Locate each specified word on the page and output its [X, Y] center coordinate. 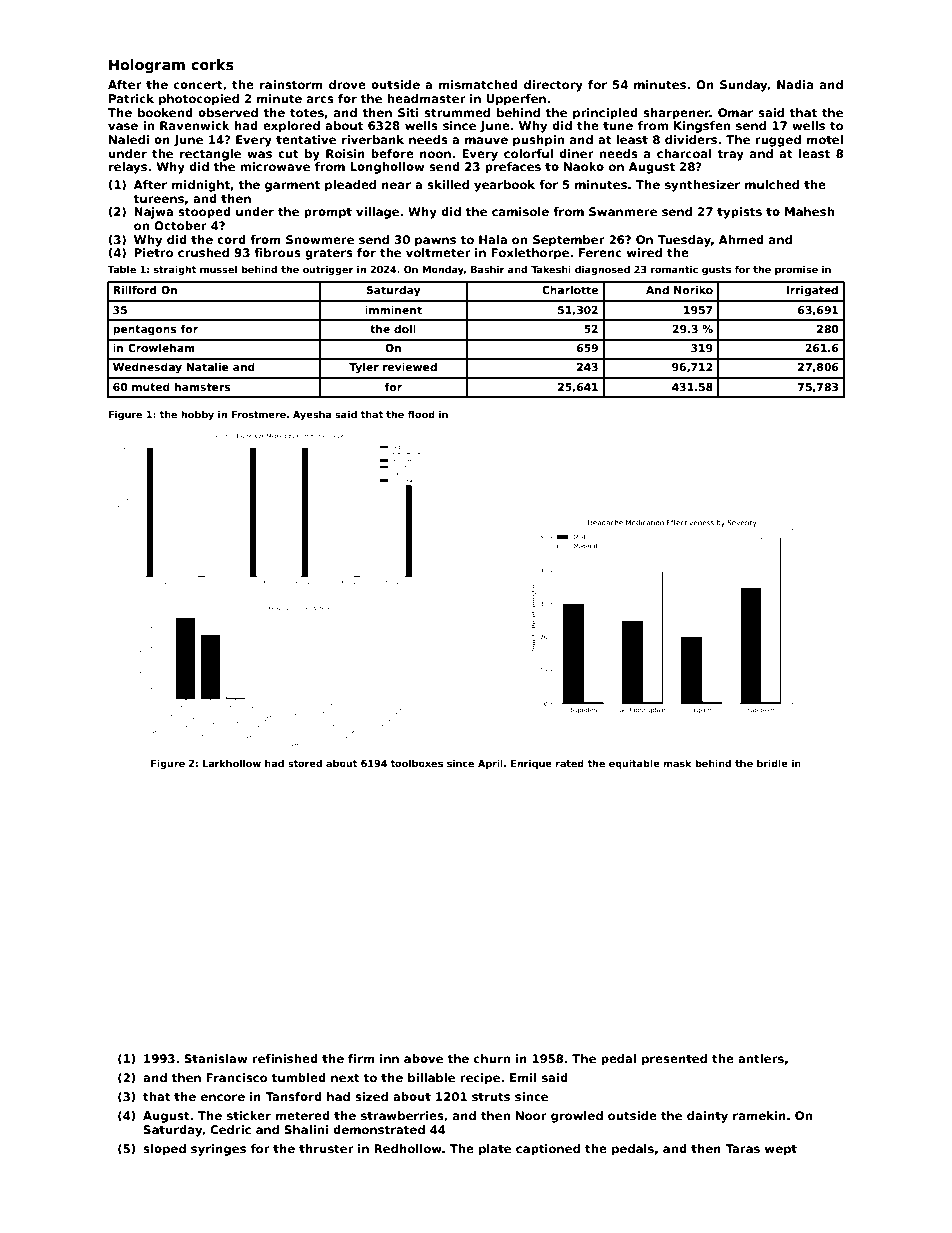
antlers [761, 1058]
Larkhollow [232, 763]
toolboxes [416, 763]
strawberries [402, 1115]
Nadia [795, 84]
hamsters [203, 387]
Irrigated [812, 291]
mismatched [478, 84]
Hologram [147, 66]
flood [421, 414]
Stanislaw [216, 1058]
